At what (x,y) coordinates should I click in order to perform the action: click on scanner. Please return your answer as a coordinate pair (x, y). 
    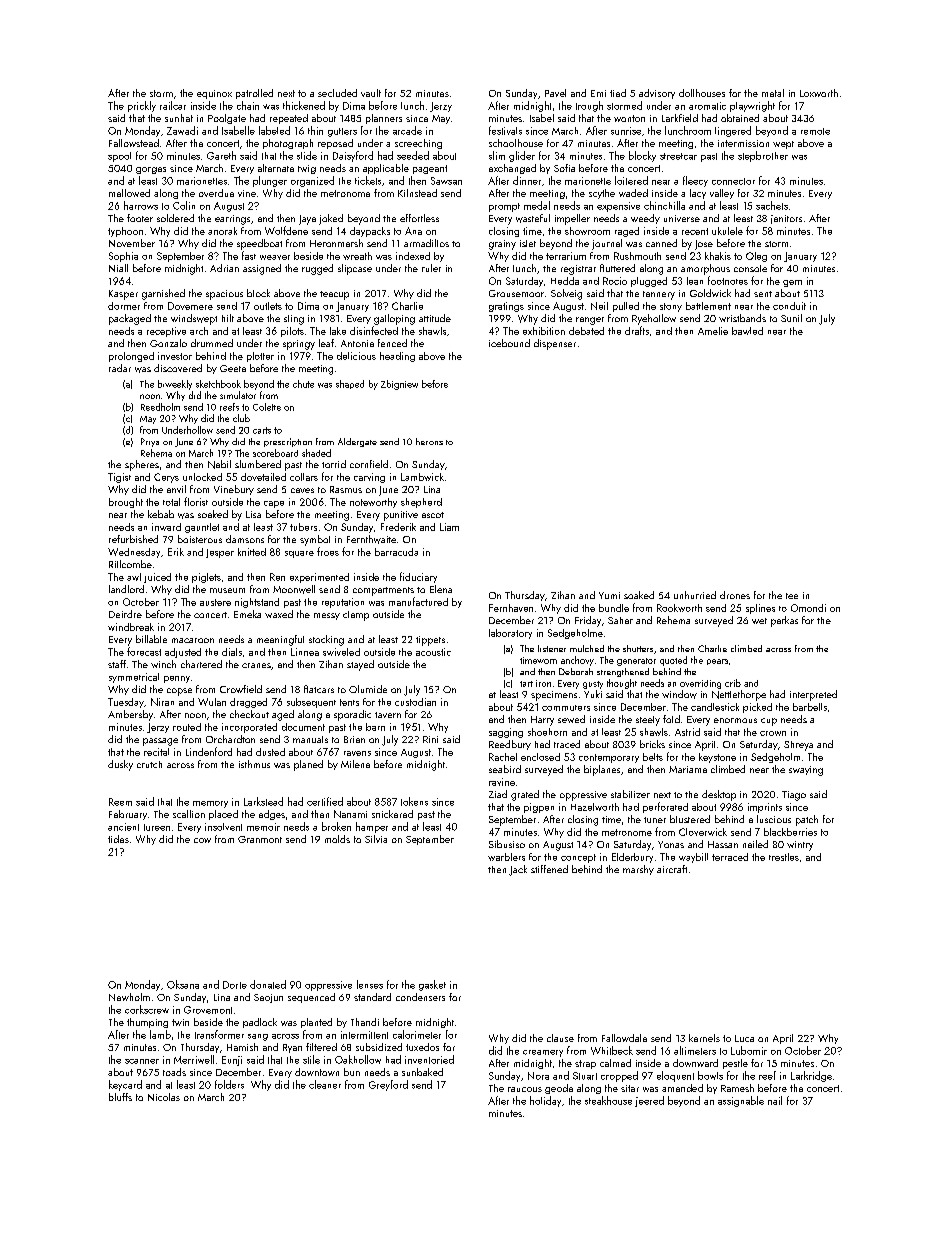
    Looking at the image, I should click on (142, 1061).
